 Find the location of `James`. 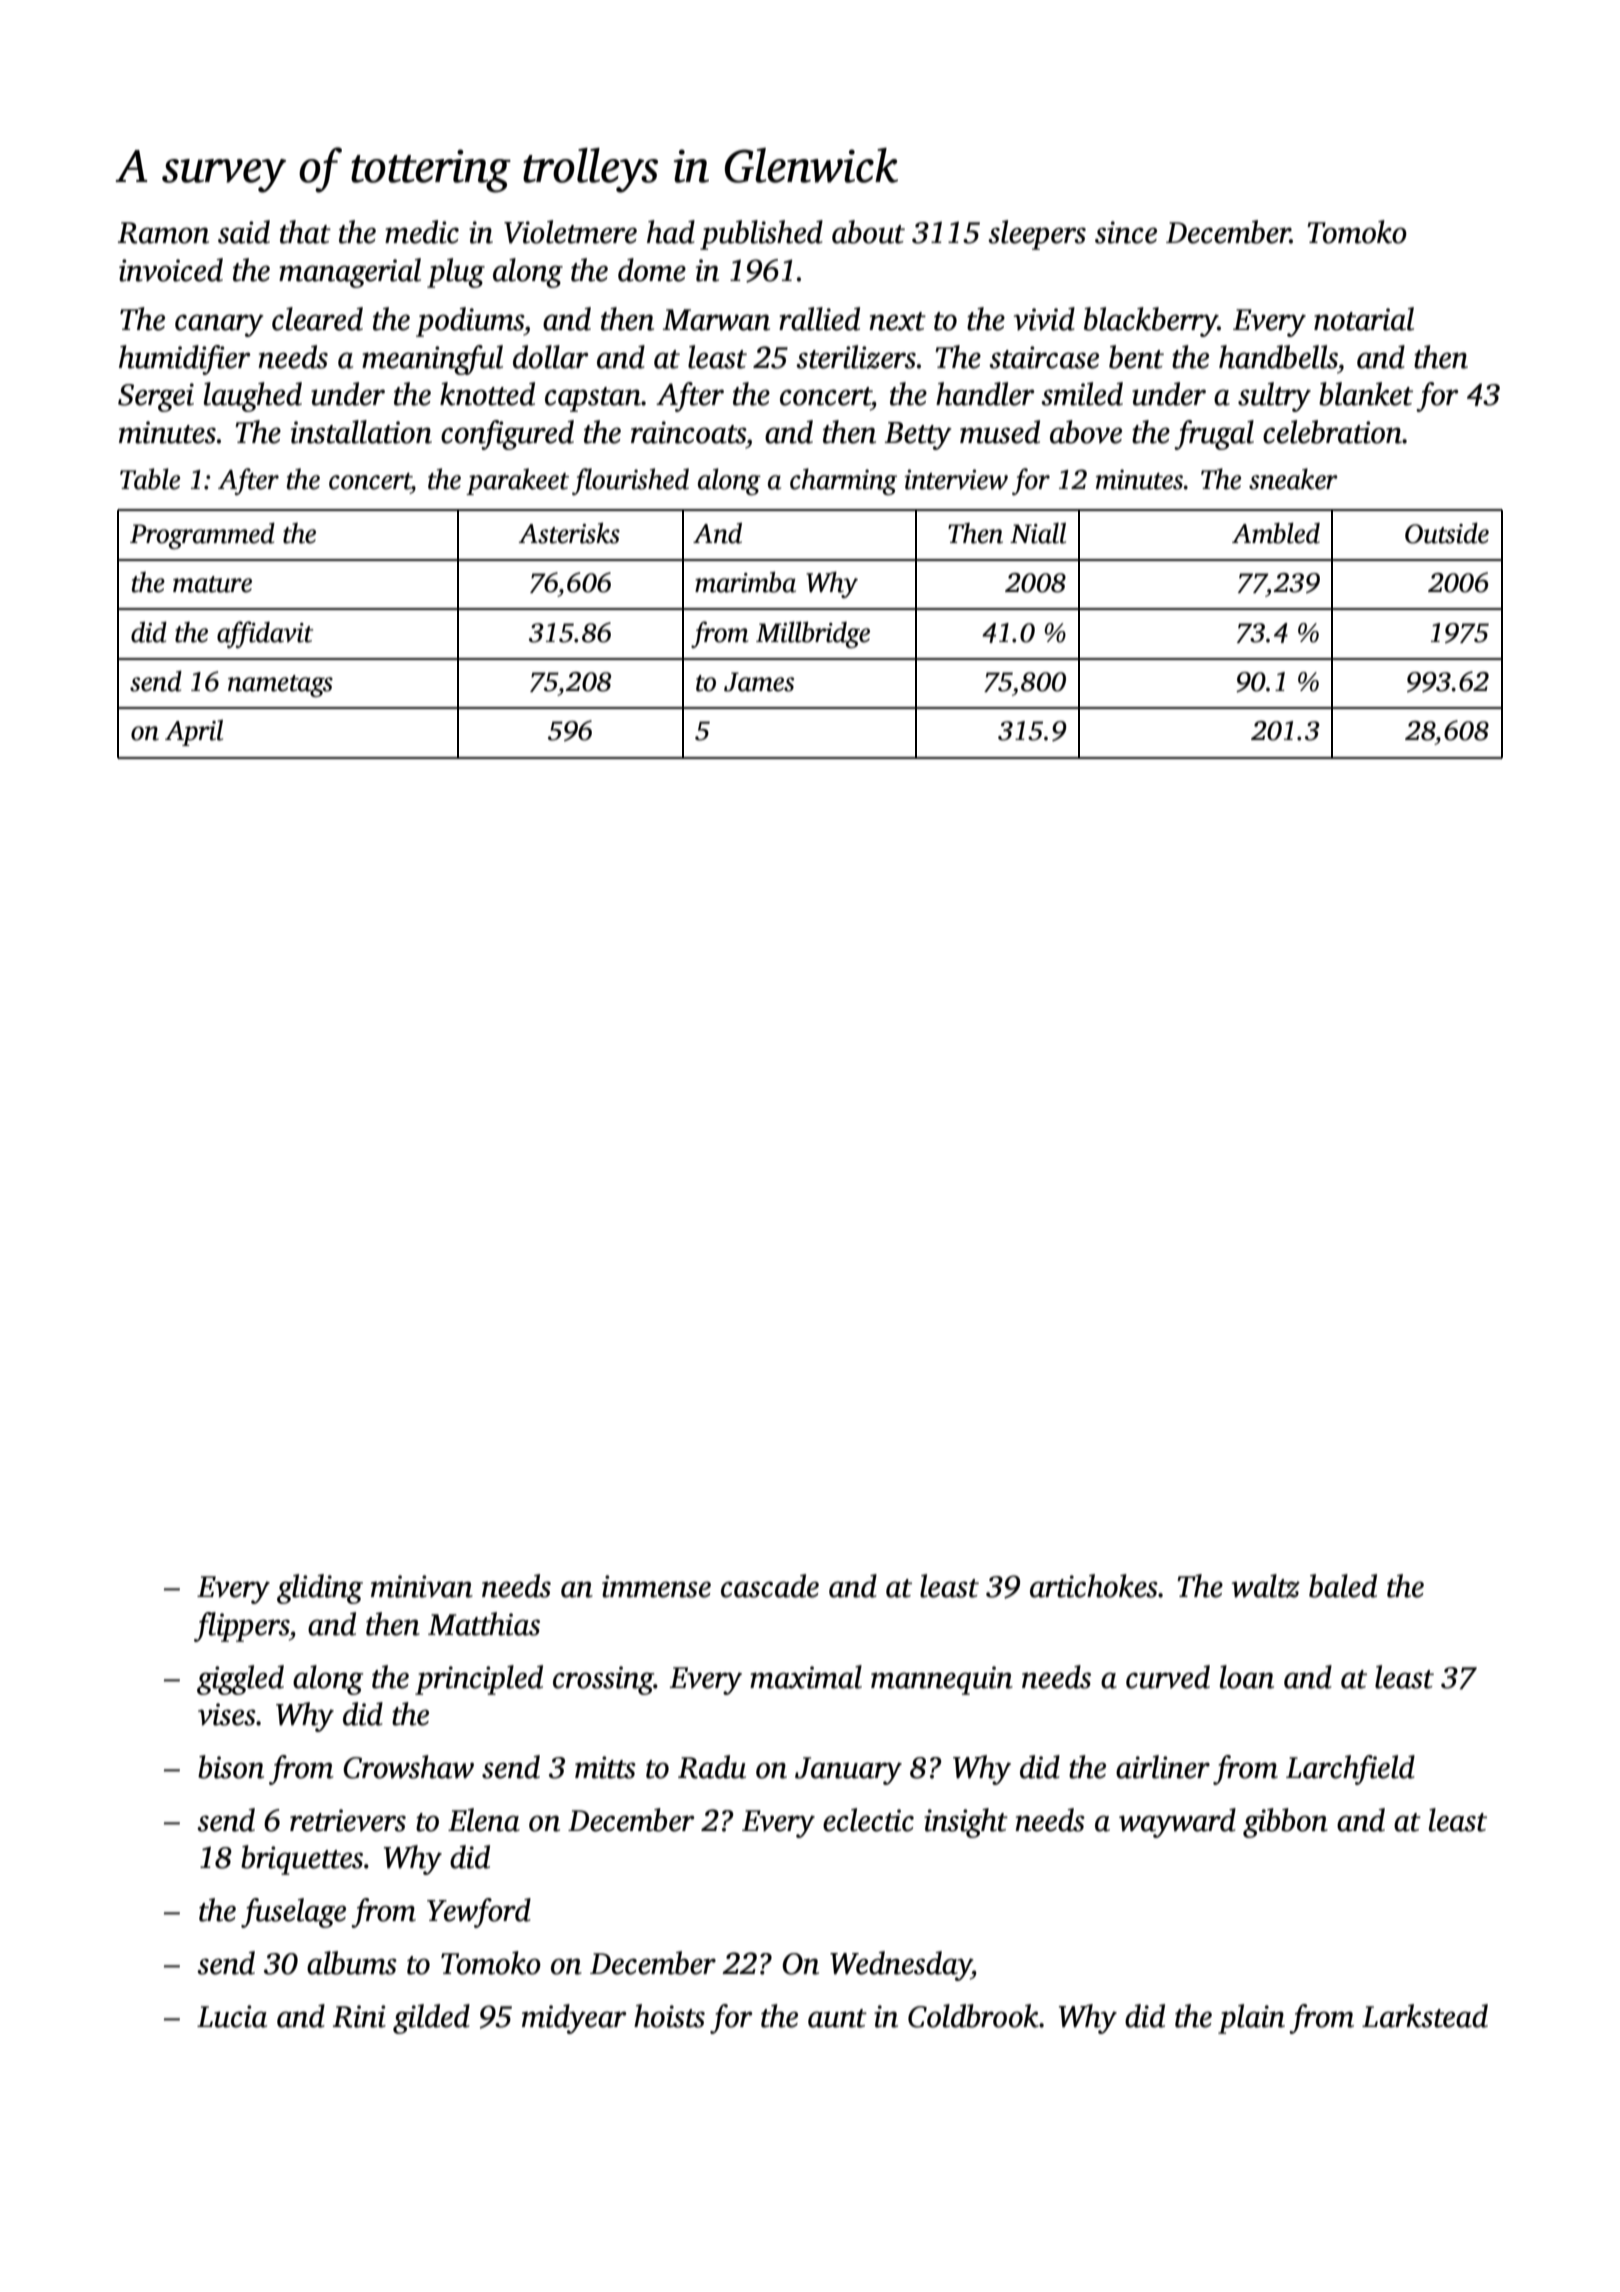

James is located at coordinates (759, 682).
